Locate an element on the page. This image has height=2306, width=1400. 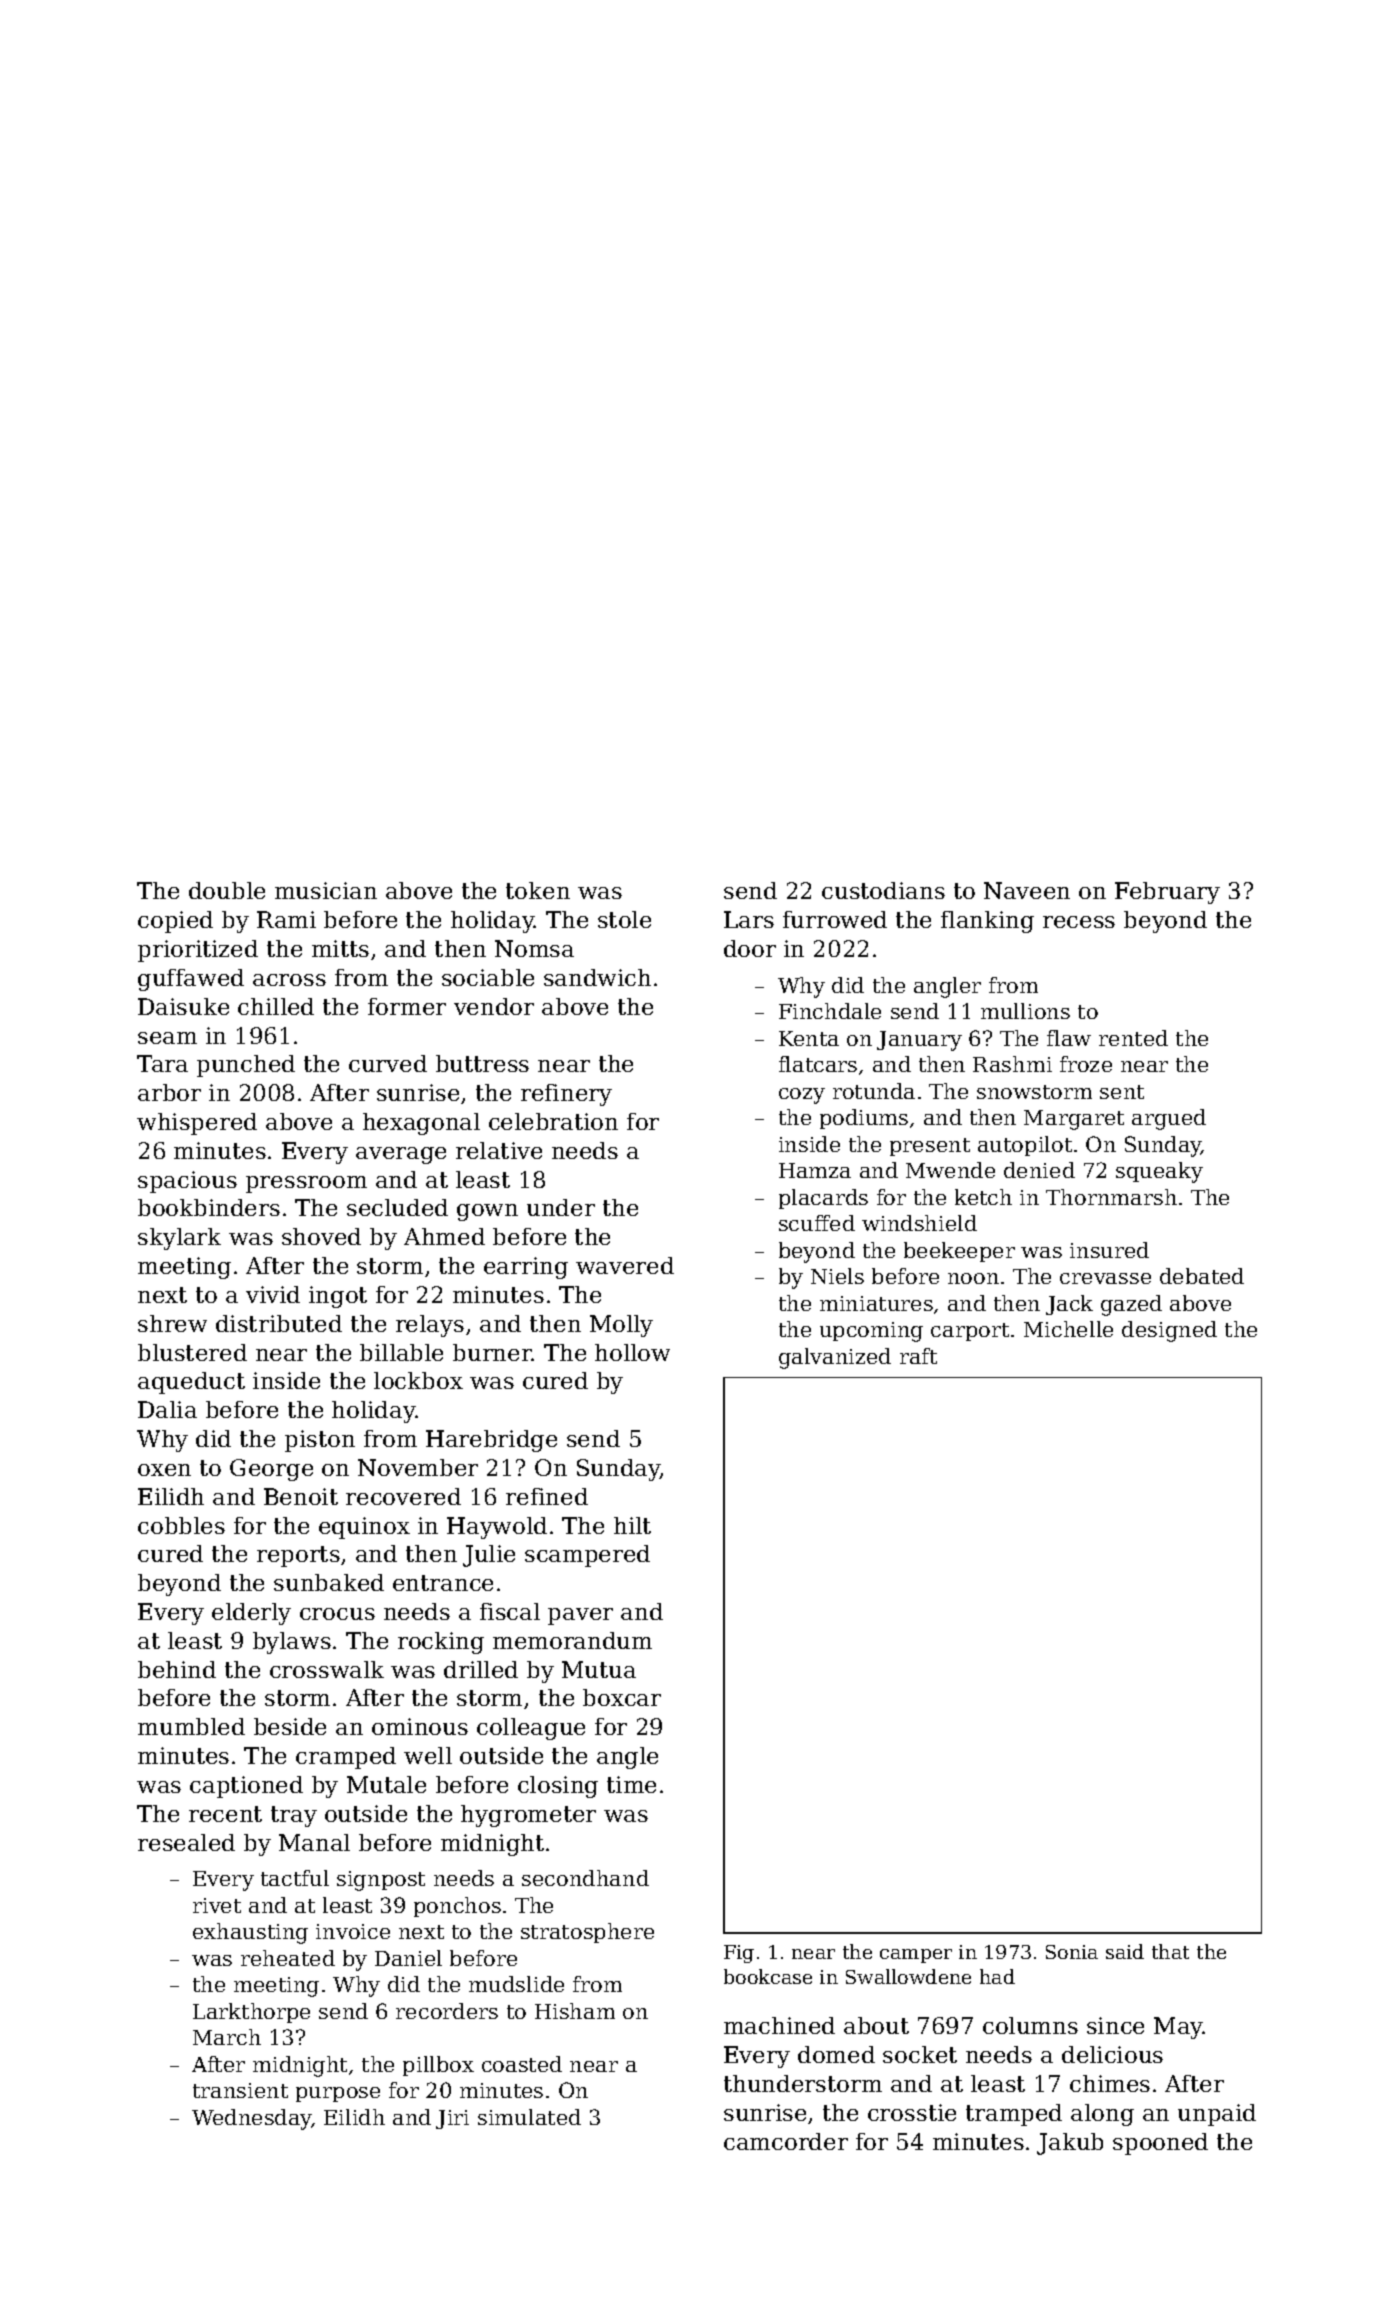
wavered is located at coordinates (625, 1265).
